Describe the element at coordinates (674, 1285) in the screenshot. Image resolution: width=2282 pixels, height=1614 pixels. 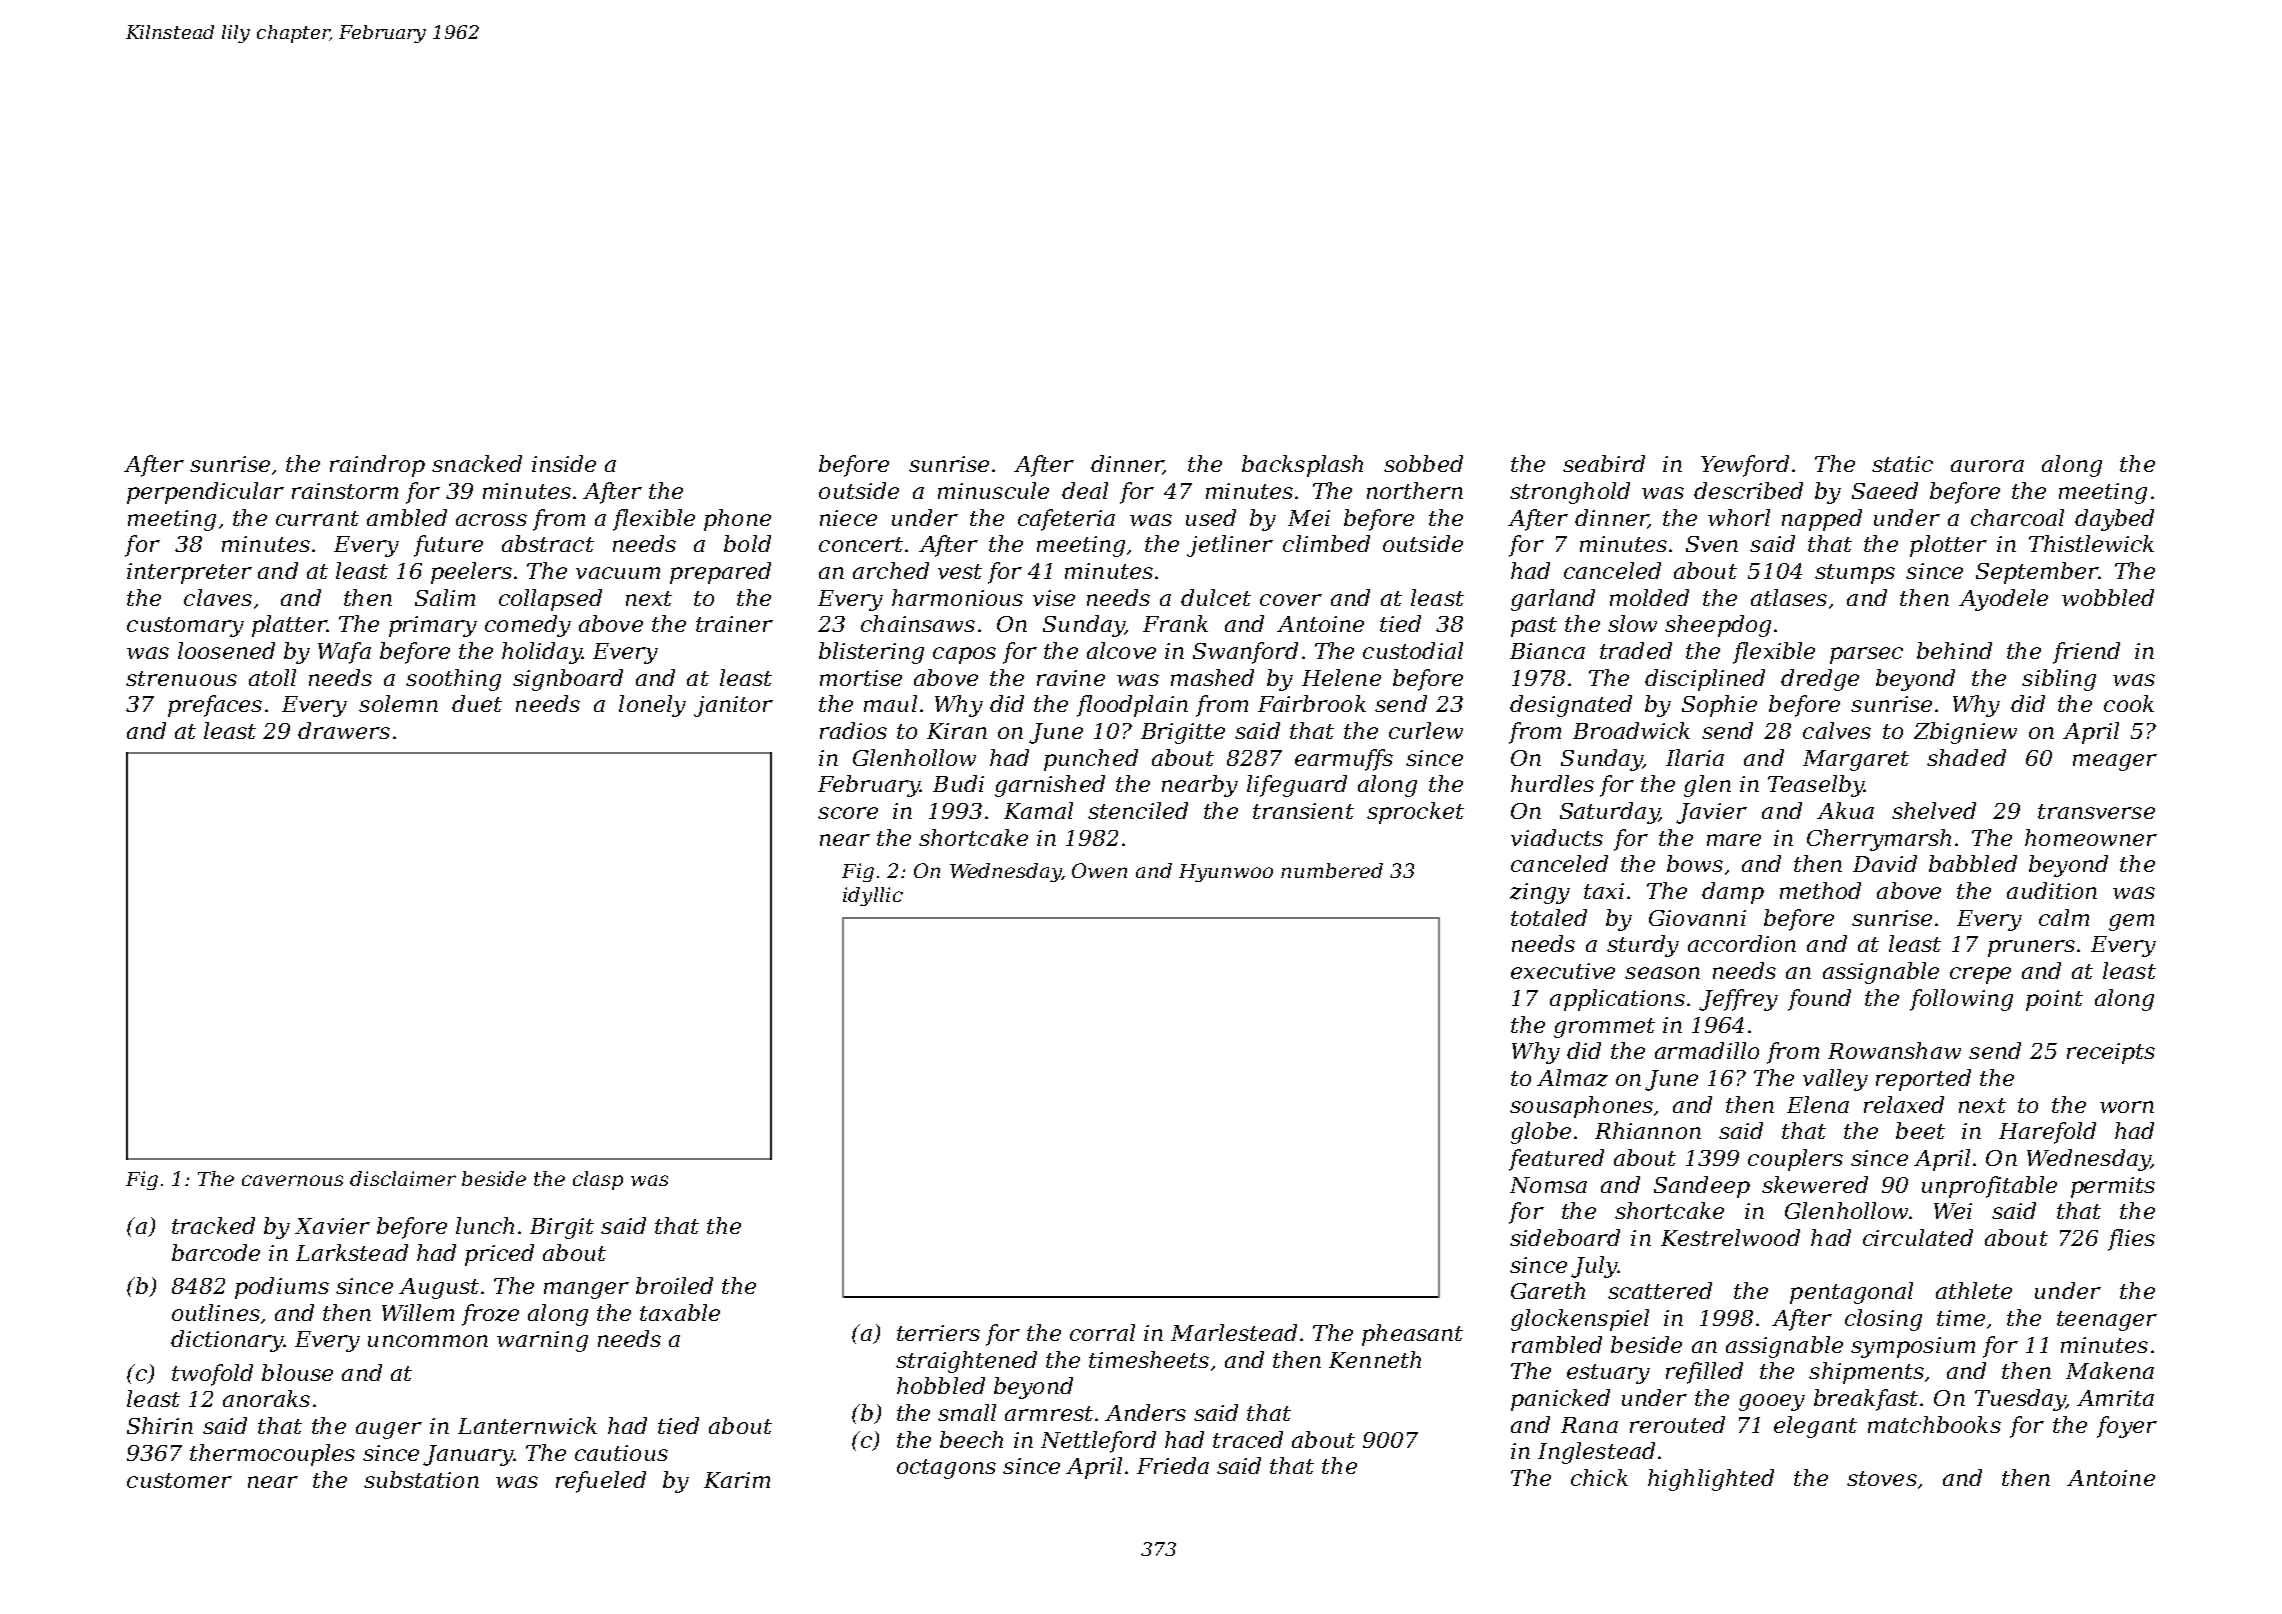
I see `broiled` at that location.
